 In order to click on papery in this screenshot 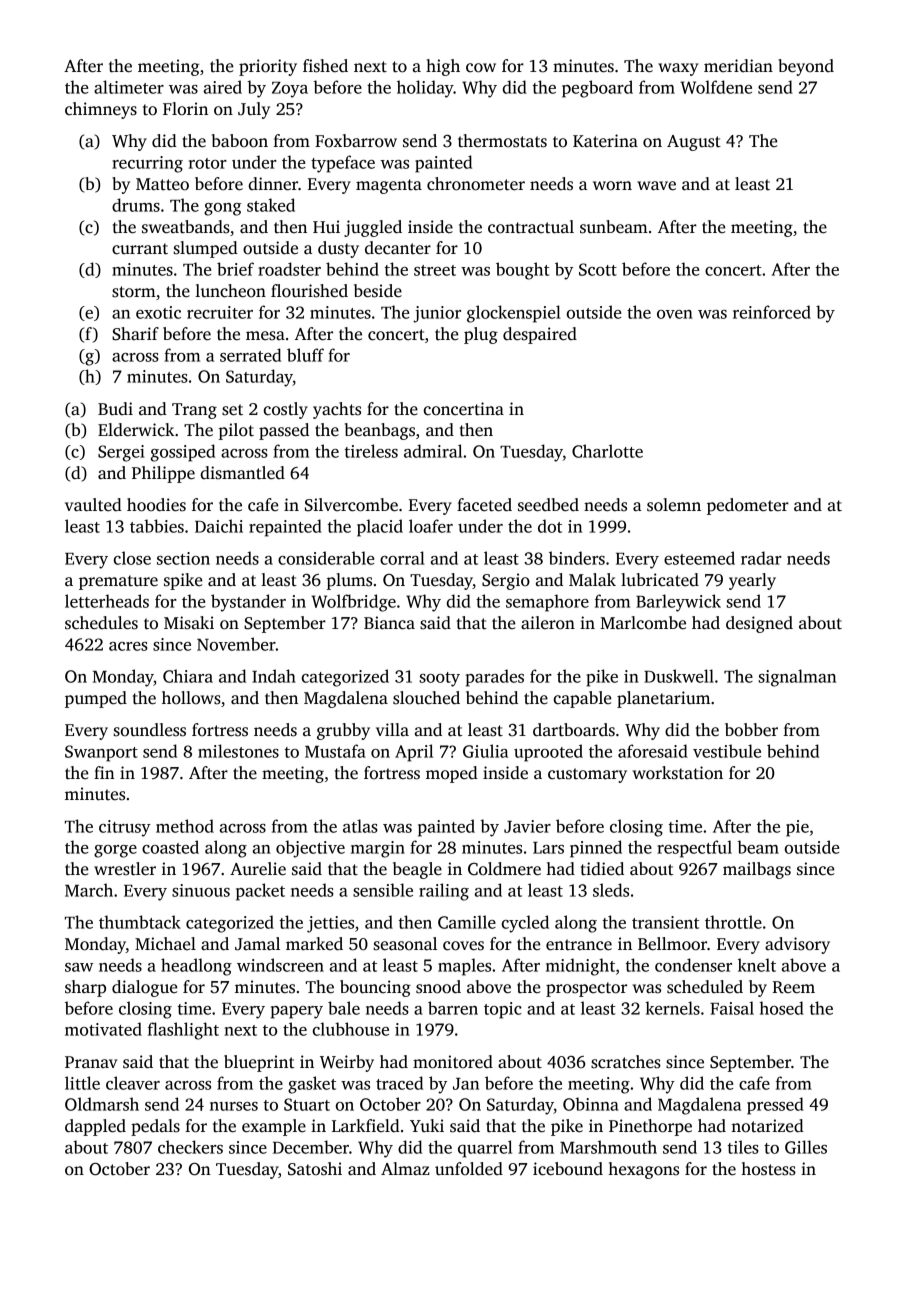, I will do `click(297, 1012)`.
